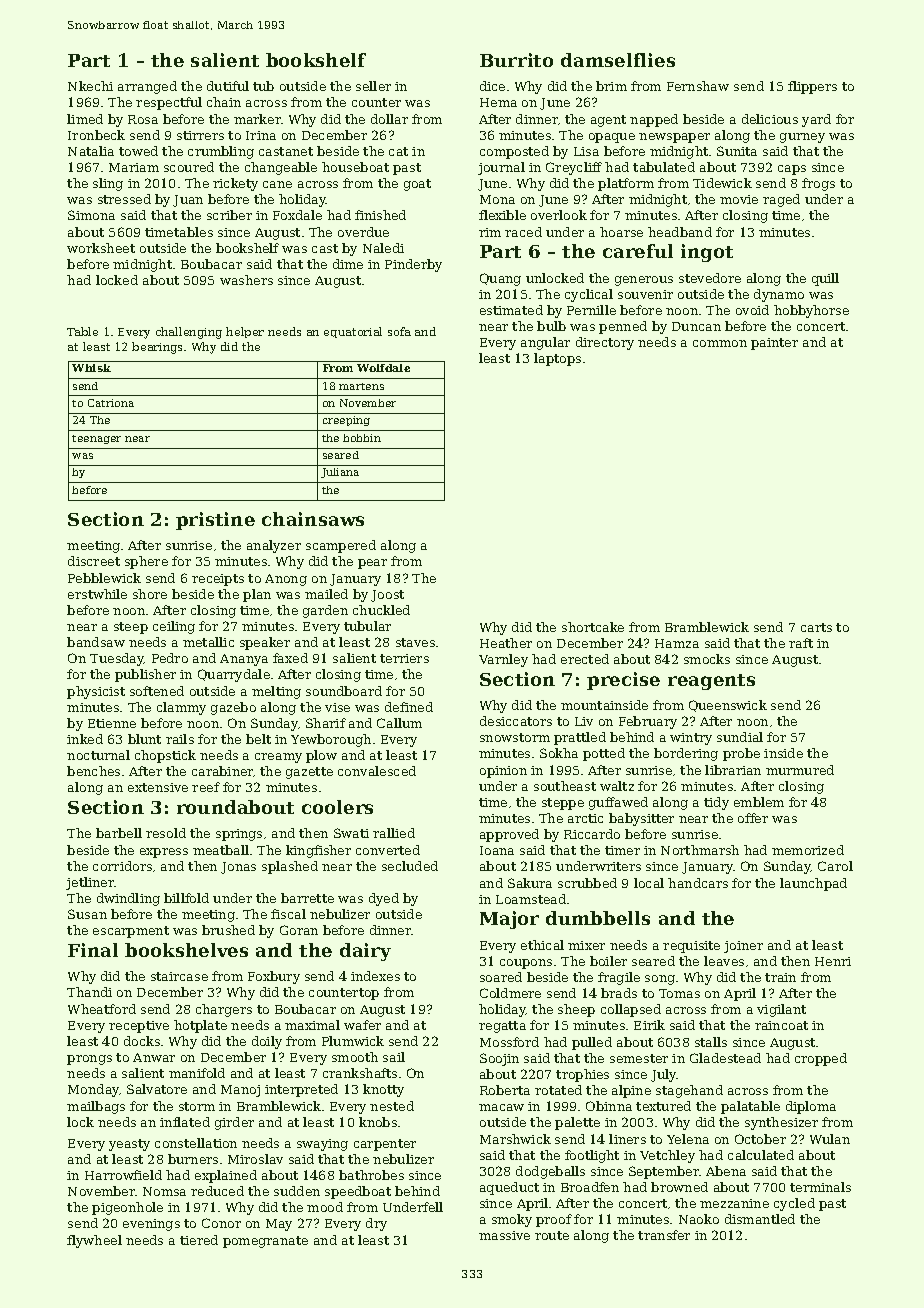 The height and width of the image is (1308, 924). What do you see at coordinates (586, 151) in the image?
I see `Lisa` at bounding box center [586, 151].
